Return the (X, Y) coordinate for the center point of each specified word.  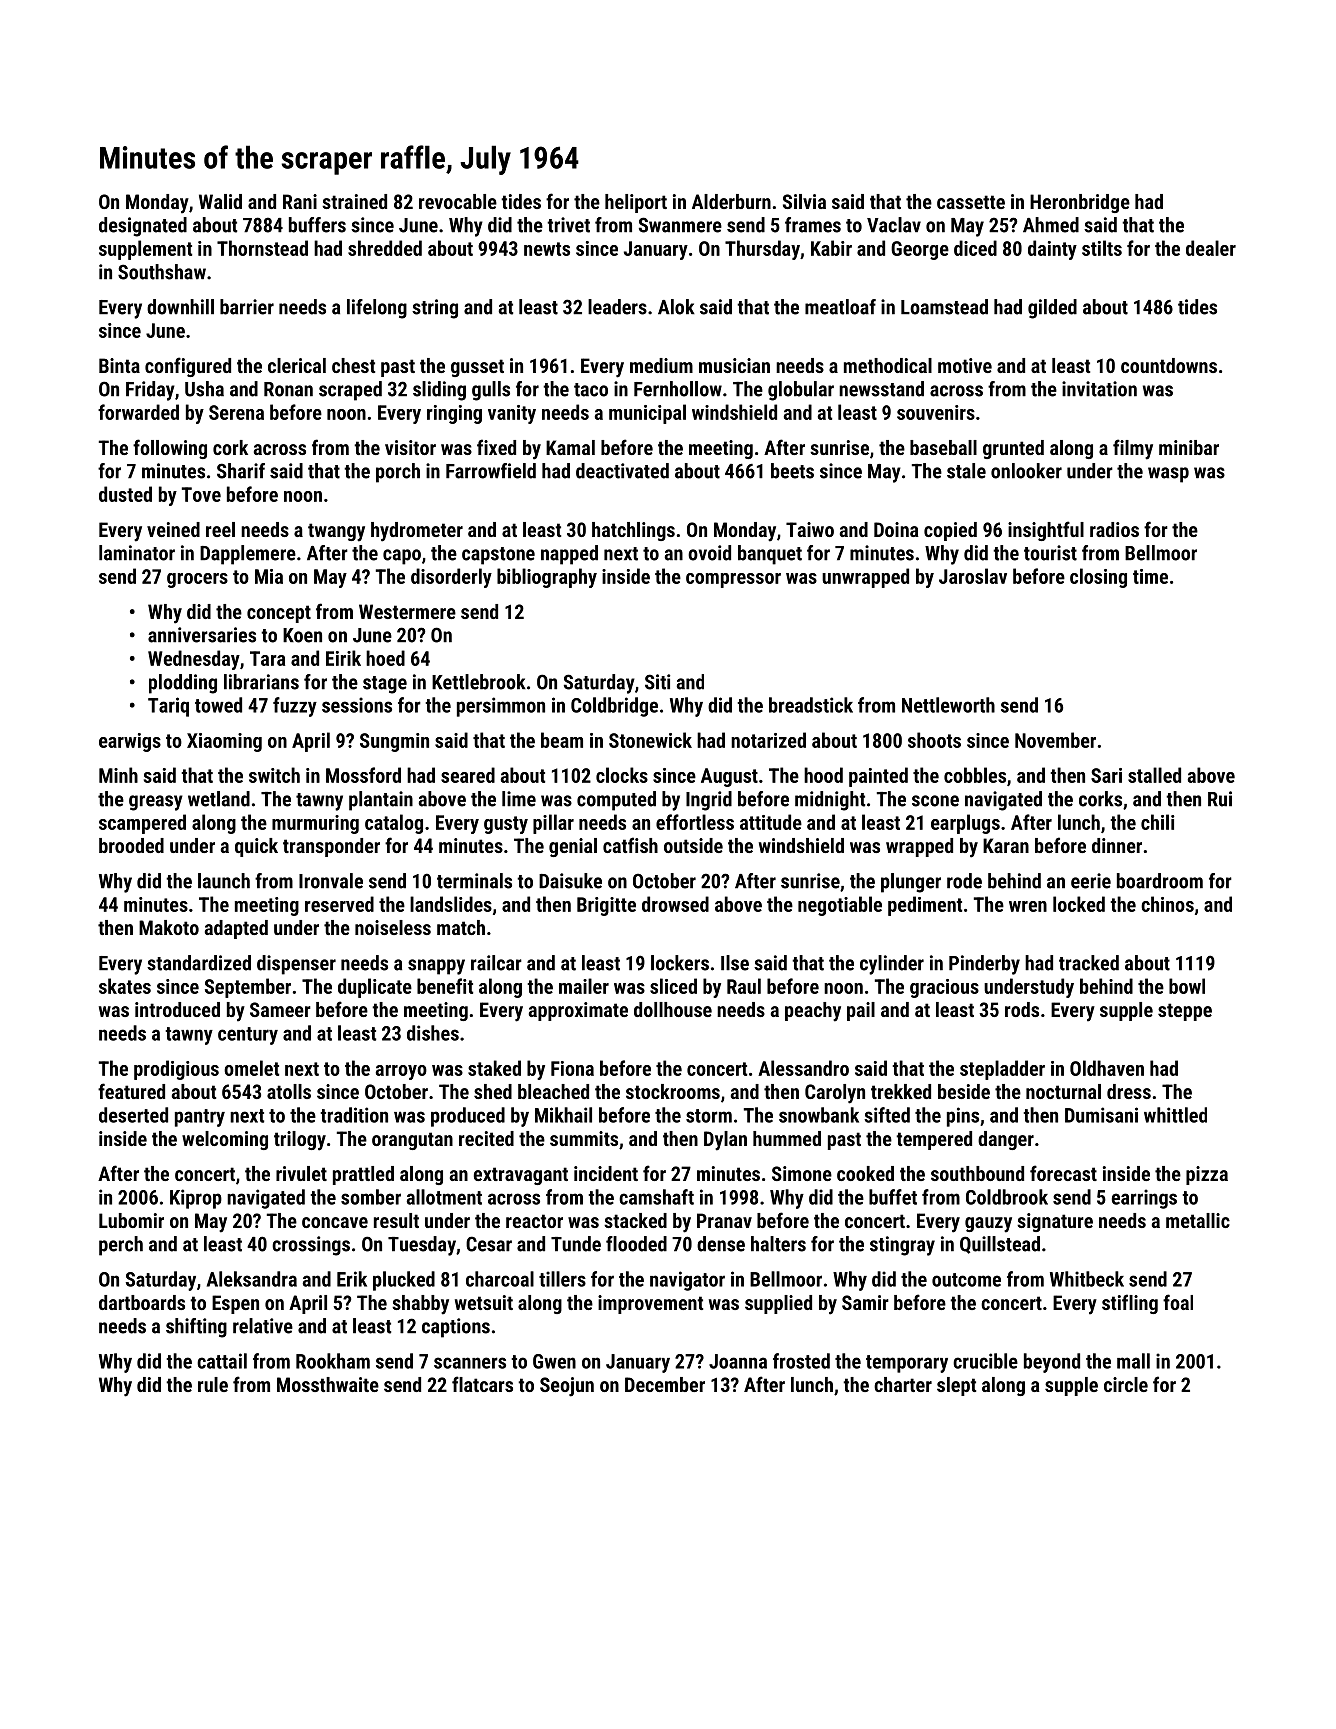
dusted (125, 494)
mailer (584, 986)
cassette (971, 202)
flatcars (482, 1384)
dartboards (142, 1302)
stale (966, 471)
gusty (506, 825)
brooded (131, 845)
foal (1178, 1302)
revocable (458, 201)
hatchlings (633, 531)
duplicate (375, 988)
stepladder (1002, 1070)
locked (1079, 904)
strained (354, 201)
